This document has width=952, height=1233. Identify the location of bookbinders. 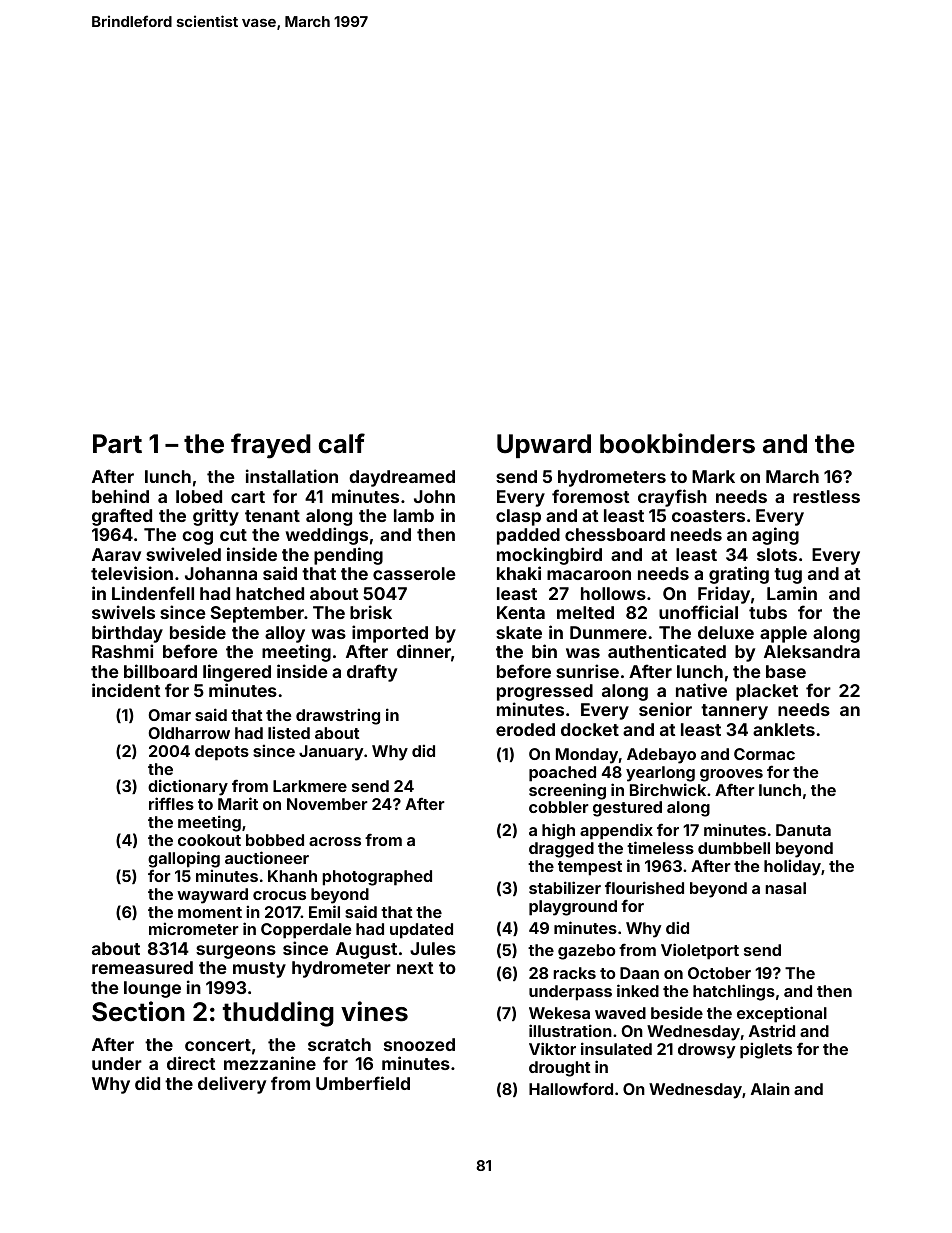
(677, 443).
